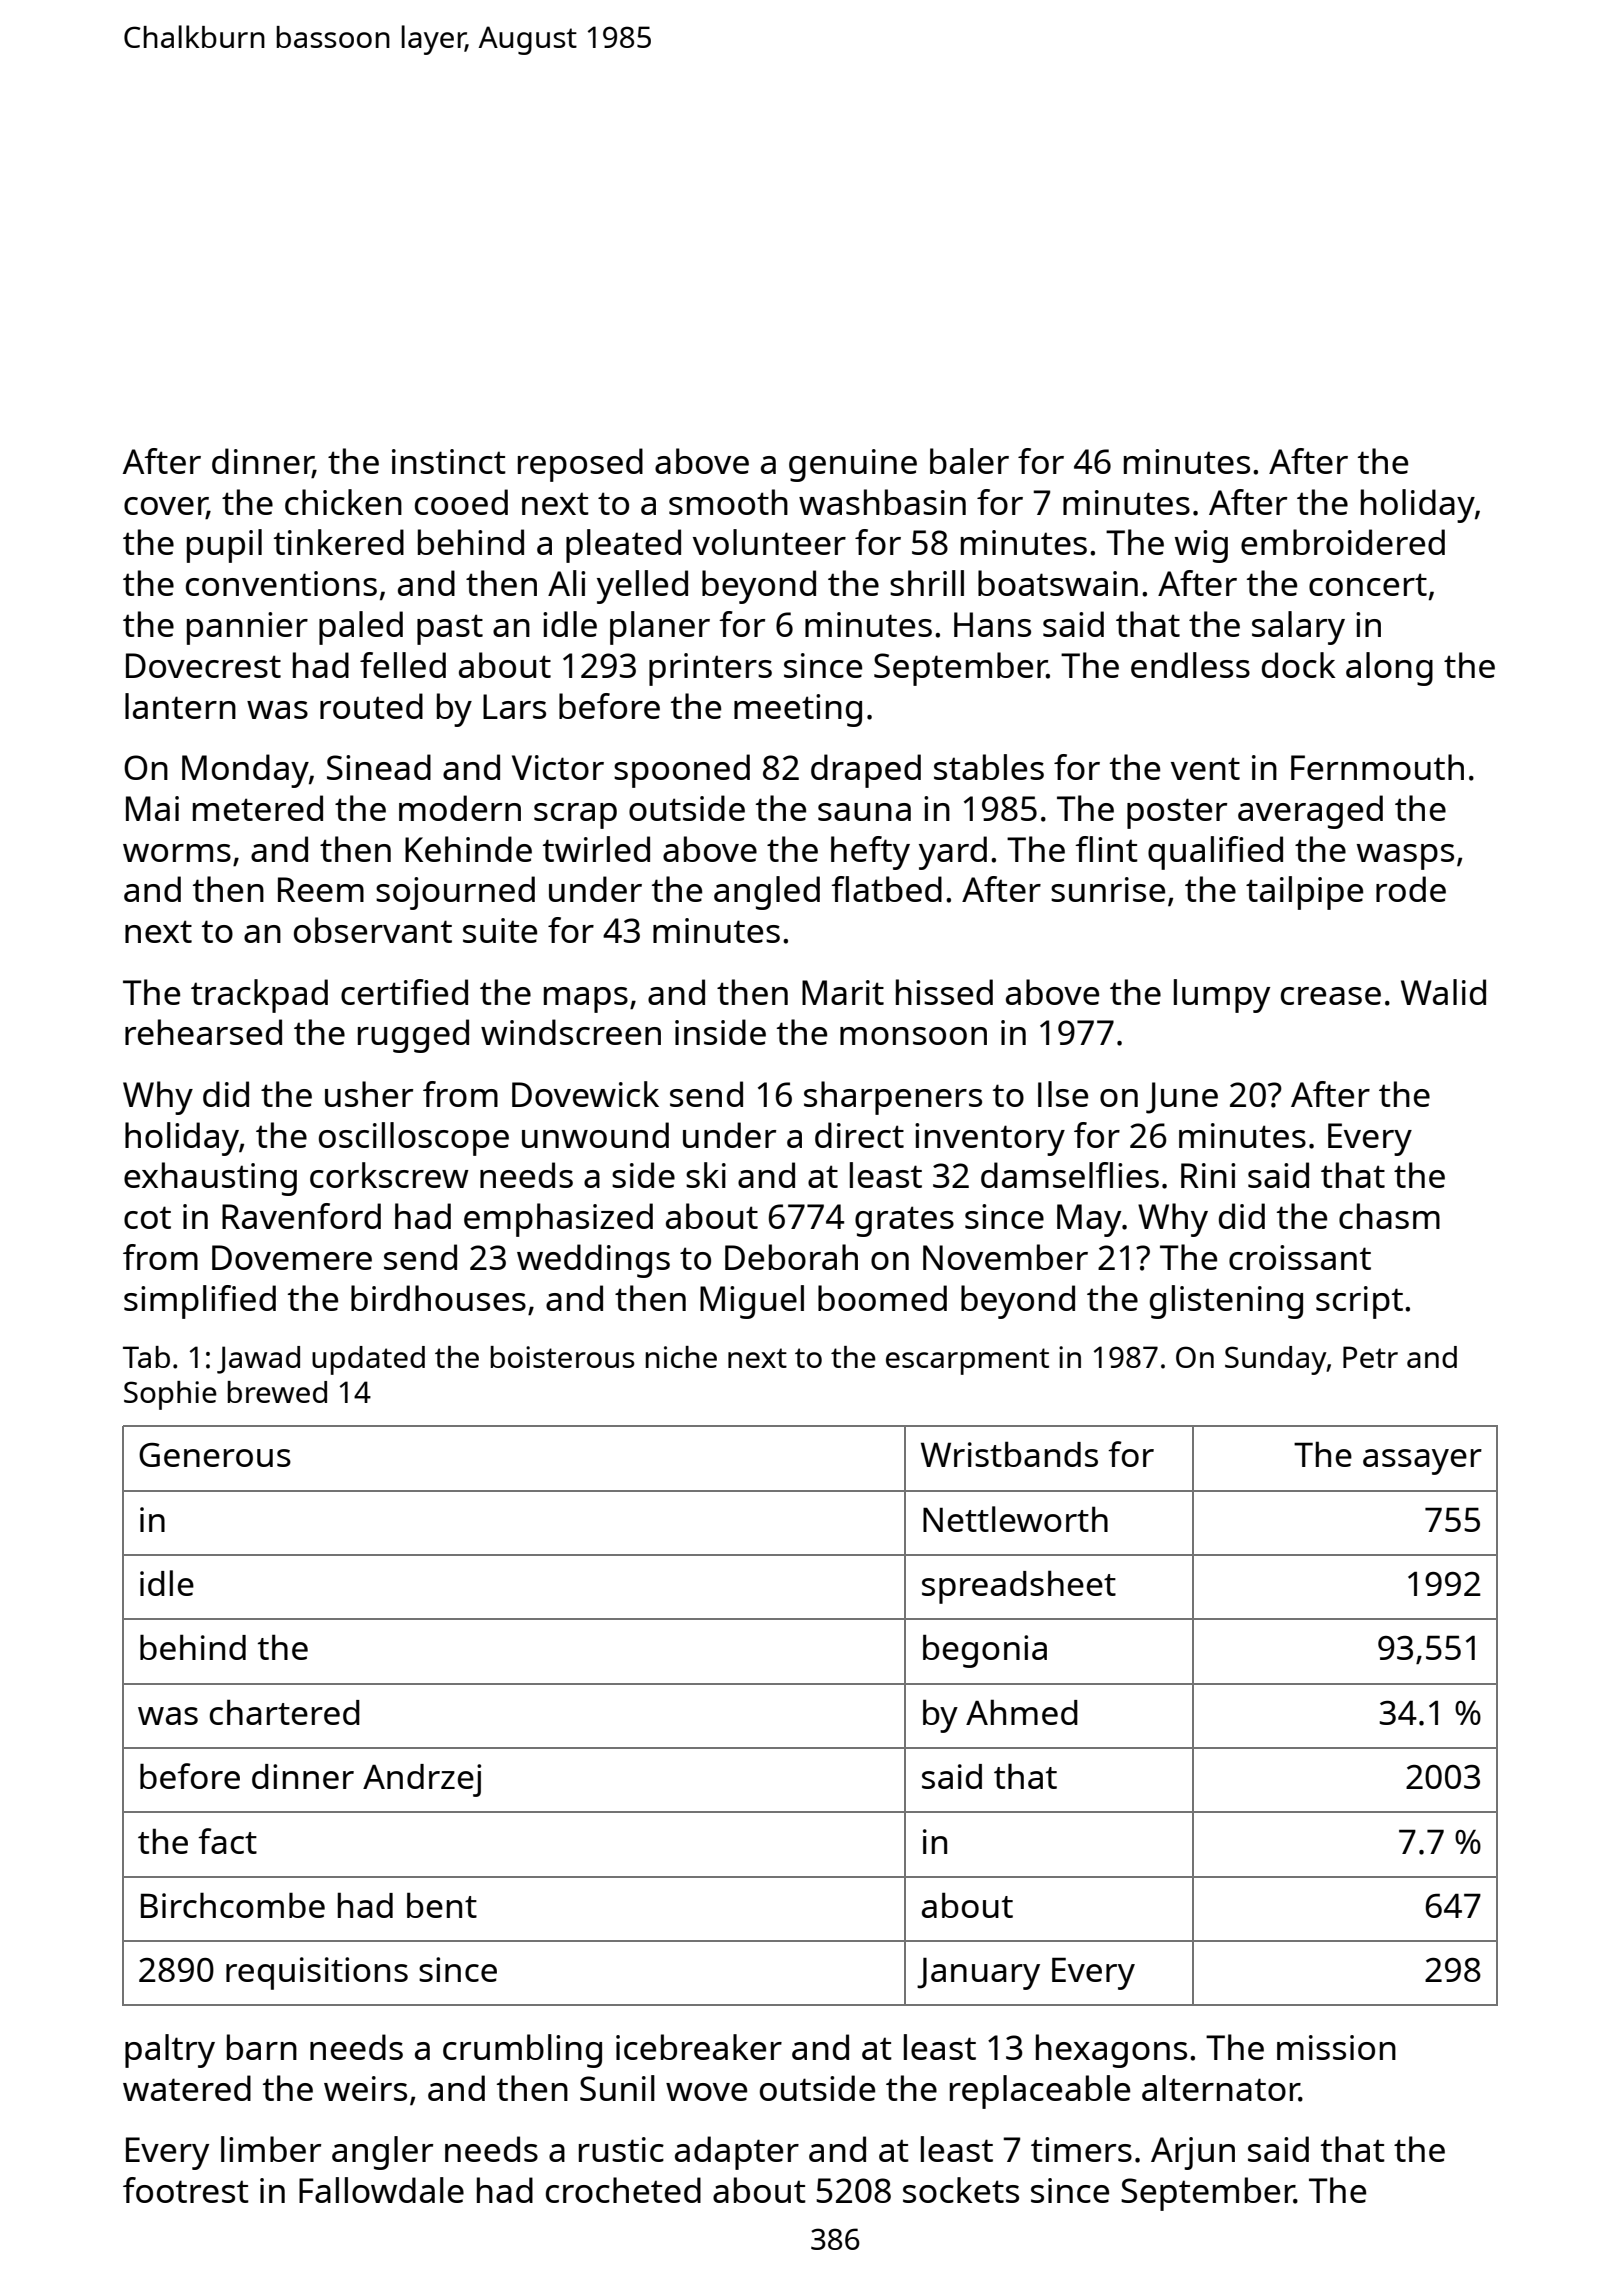  Describe the element at coordinates (1208, 1175) in the page. I see `Rini` at that location.
